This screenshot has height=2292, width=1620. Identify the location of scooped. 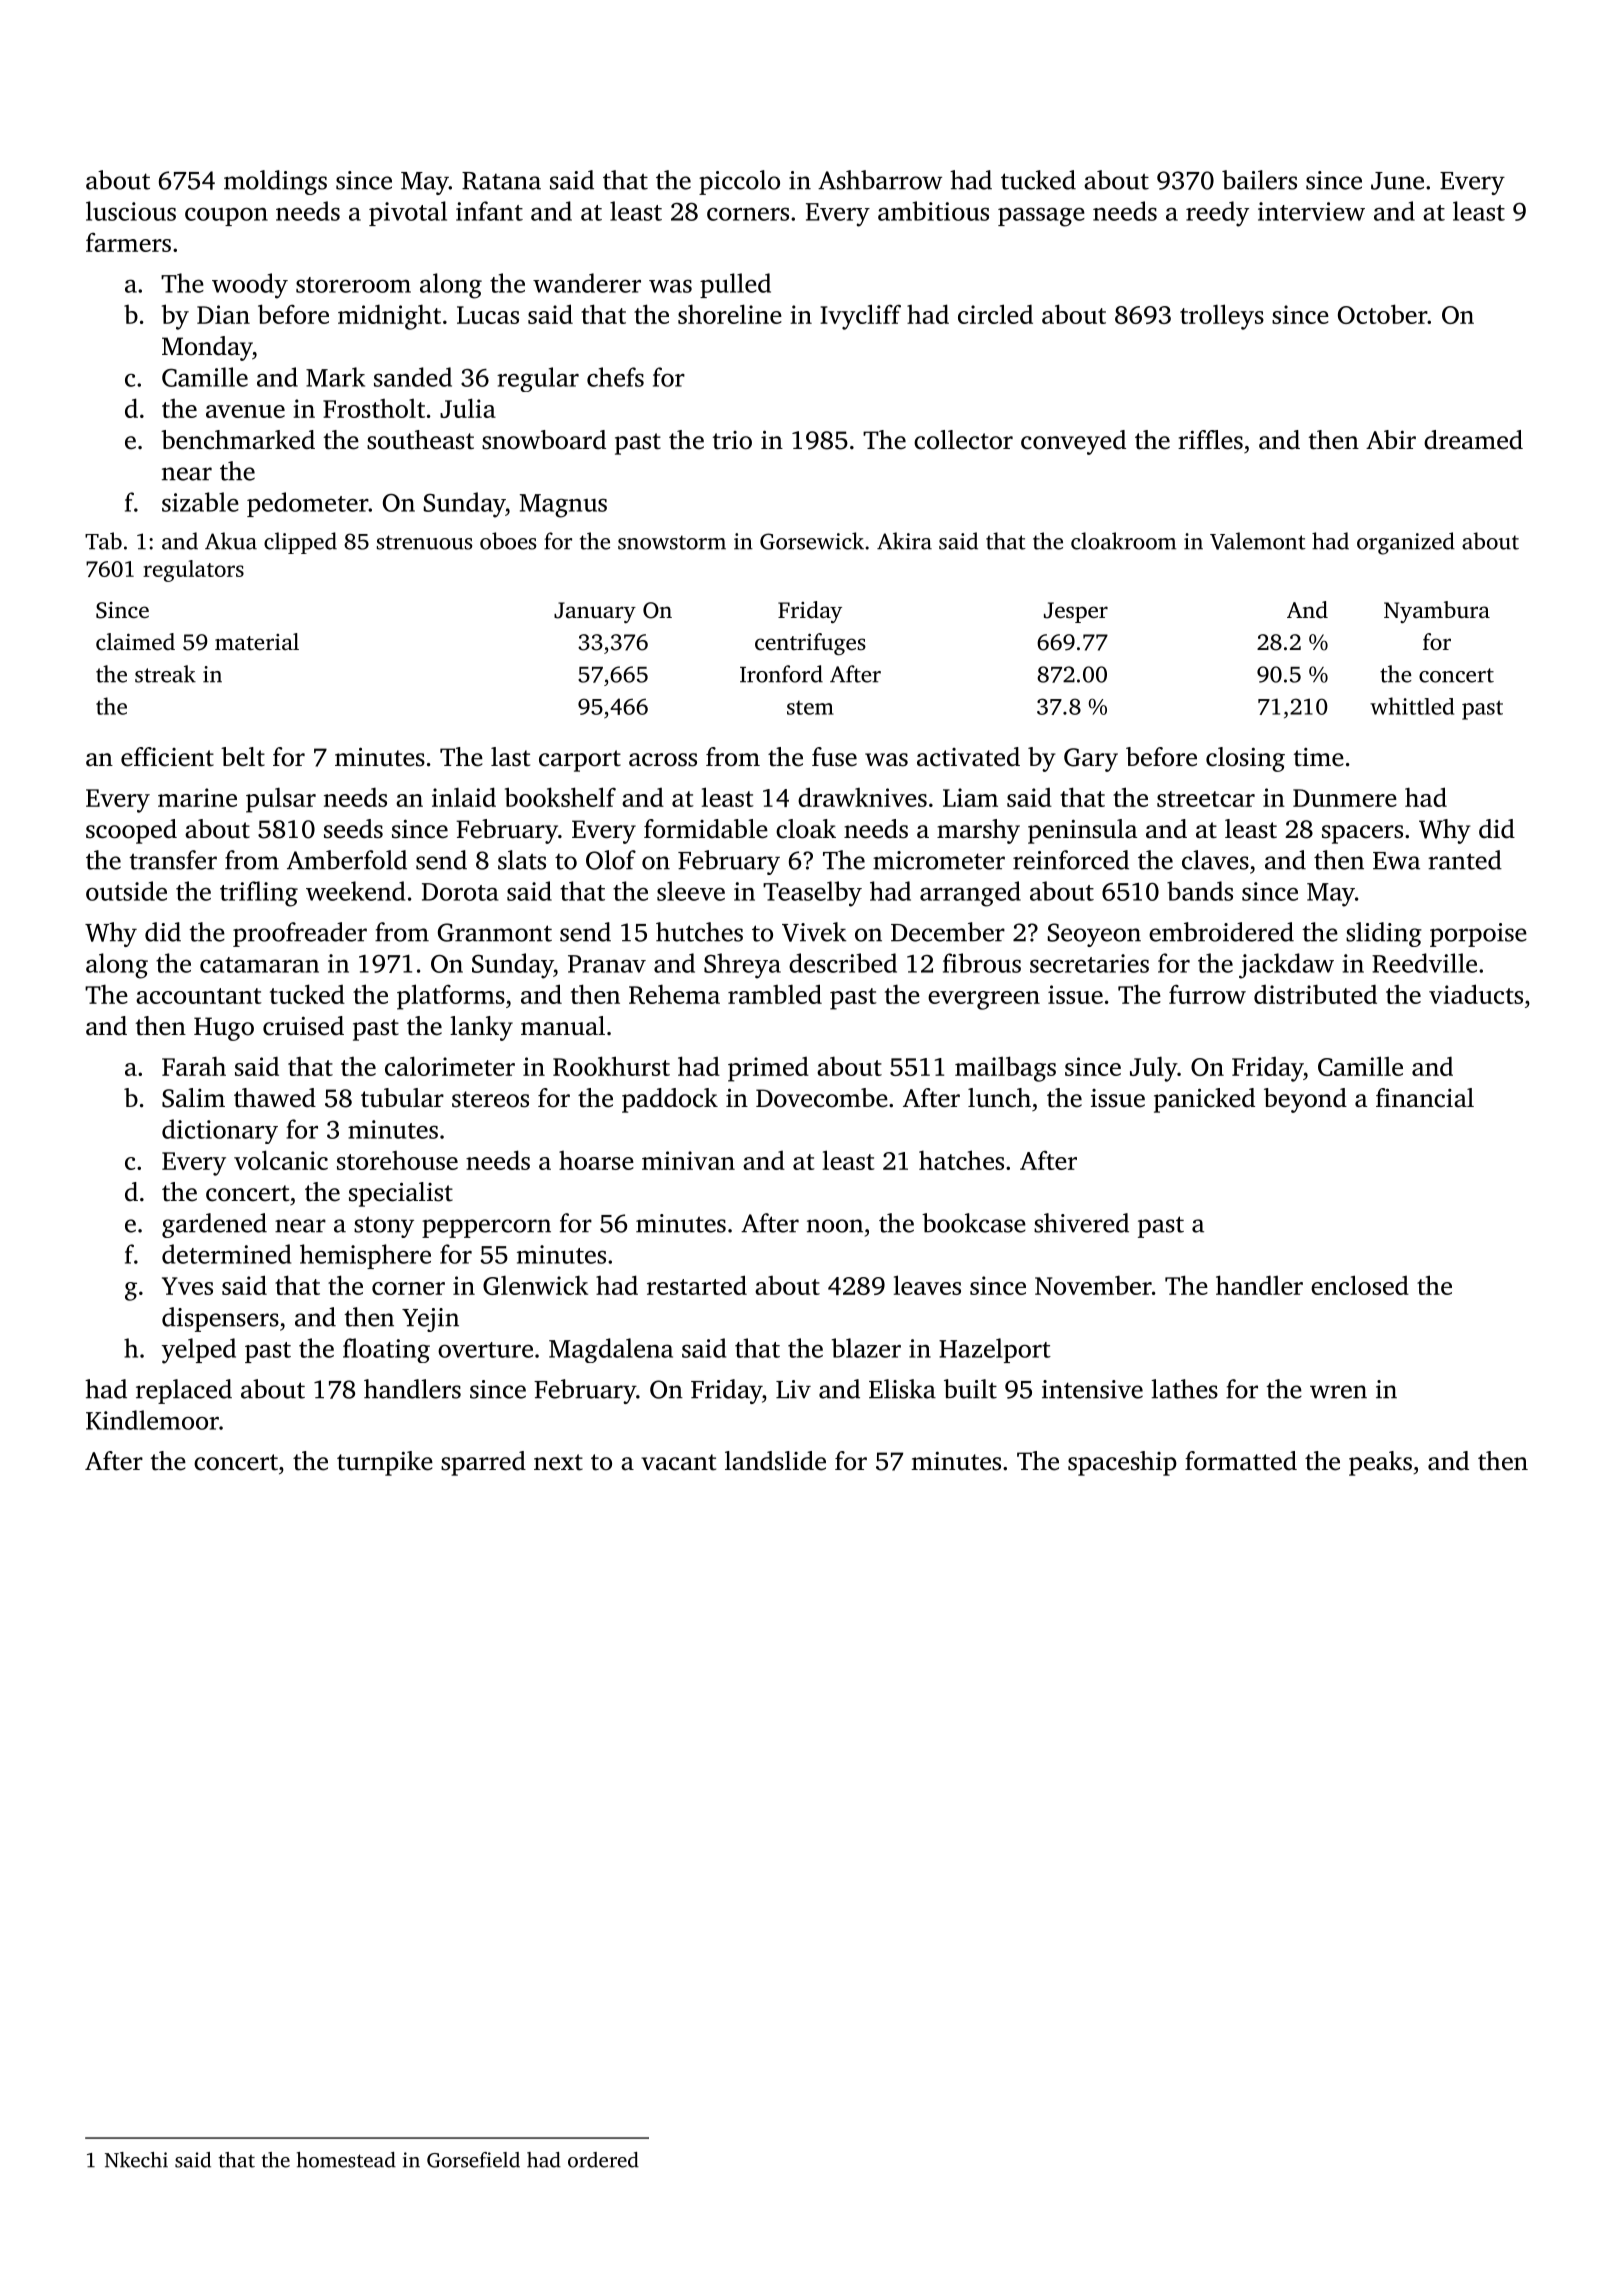
(131, 831).
